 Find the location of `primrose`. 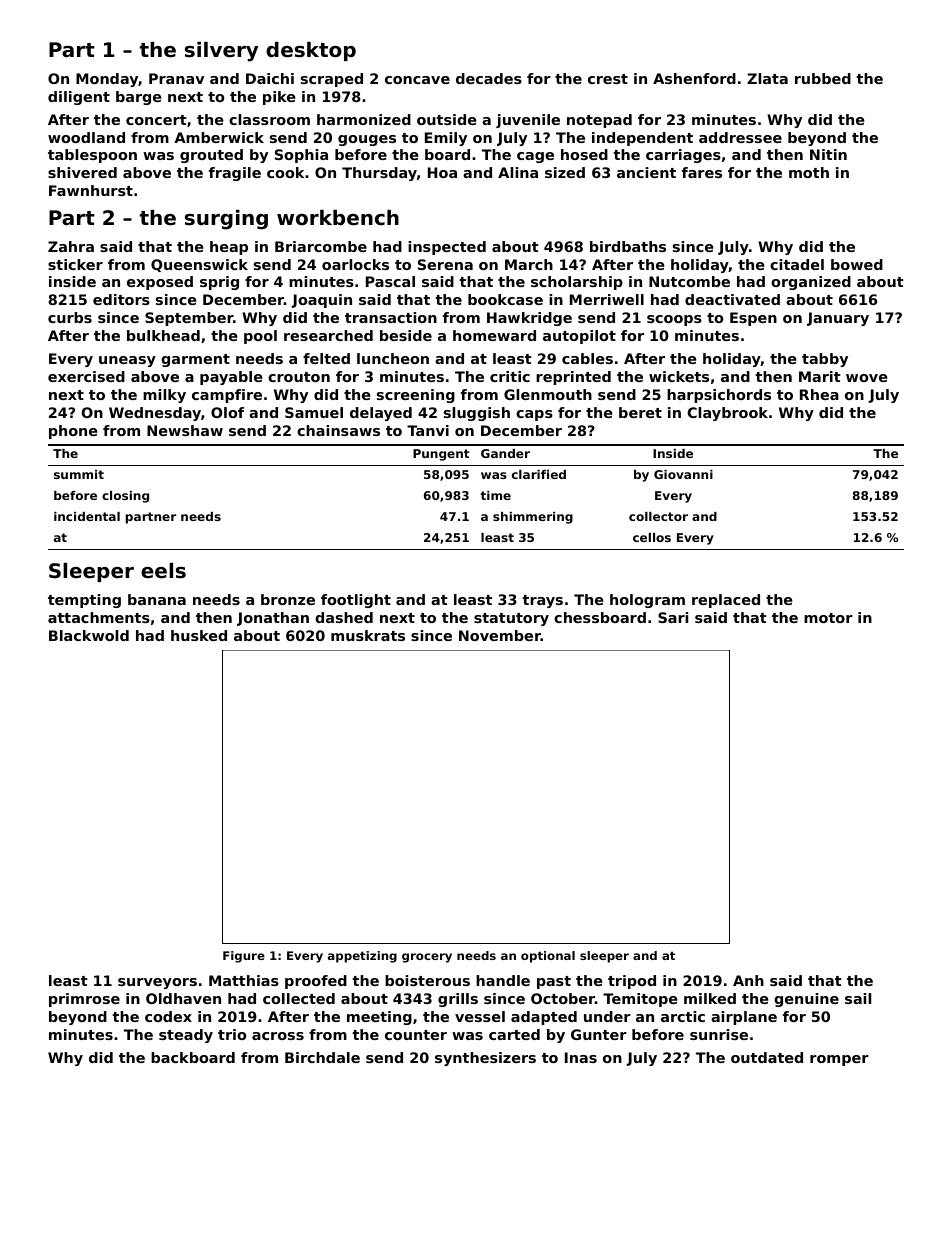

primrose is located at coordinates (84, 1000).
